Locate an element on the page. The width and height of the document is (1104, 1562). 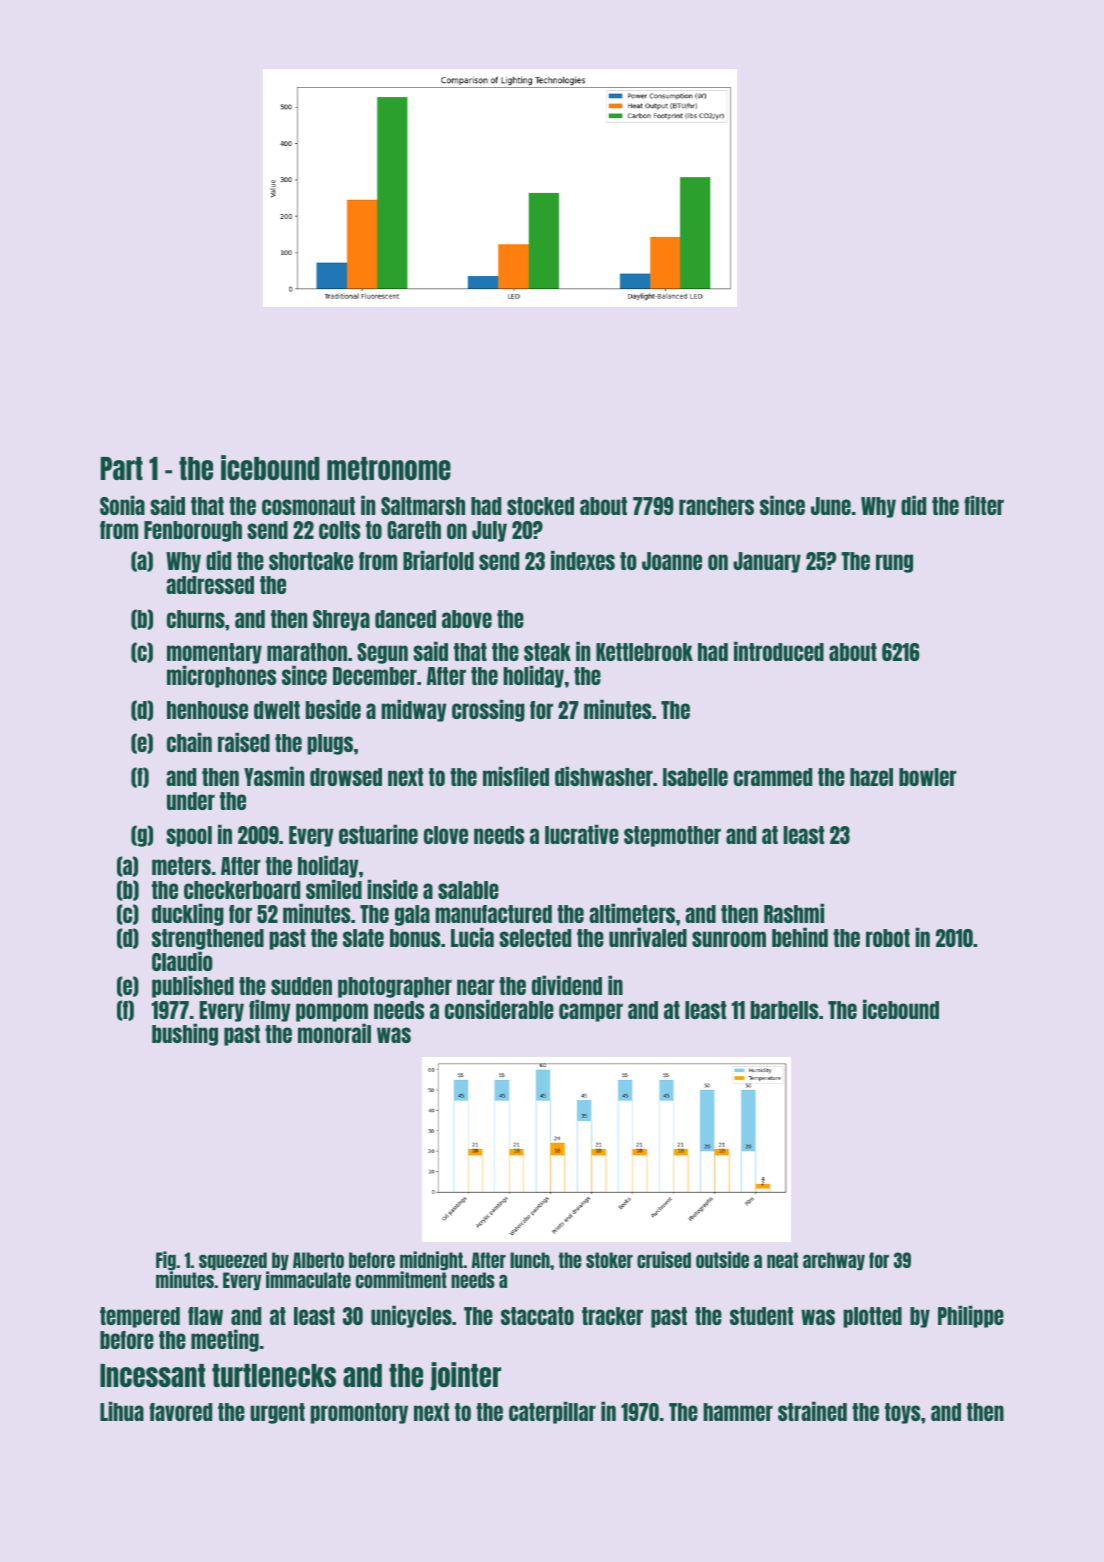
behind is located at coordinates (800, 937).
